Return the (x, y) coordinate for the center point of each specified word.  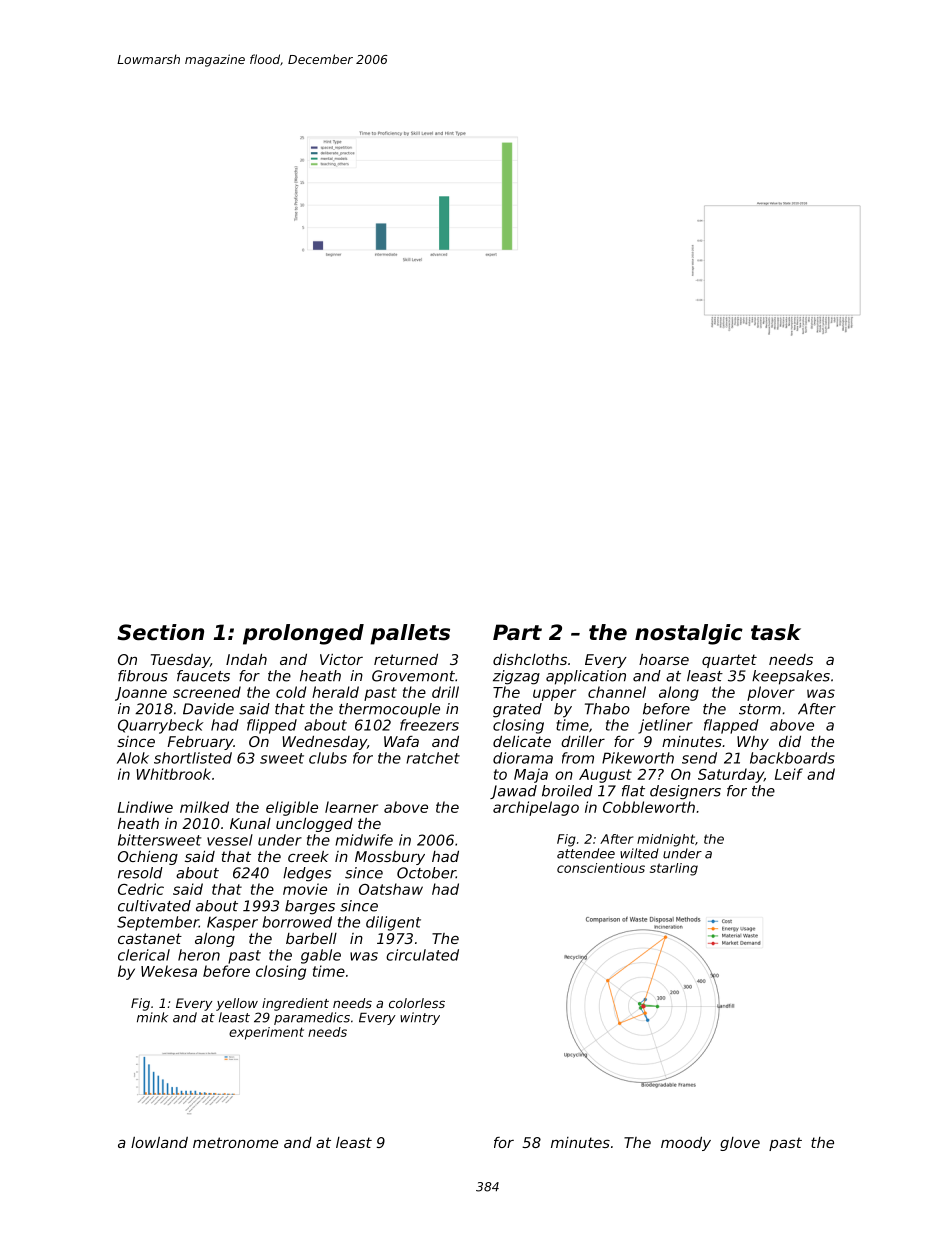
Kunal (250, 823)
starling (674, 869)
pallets (410, 634)
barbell (311, 938)
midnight (666, 840)
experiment (266, 1033)
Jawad (513, 792)
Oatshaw (391, 889)
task (776, 632)
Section (160, 632)
